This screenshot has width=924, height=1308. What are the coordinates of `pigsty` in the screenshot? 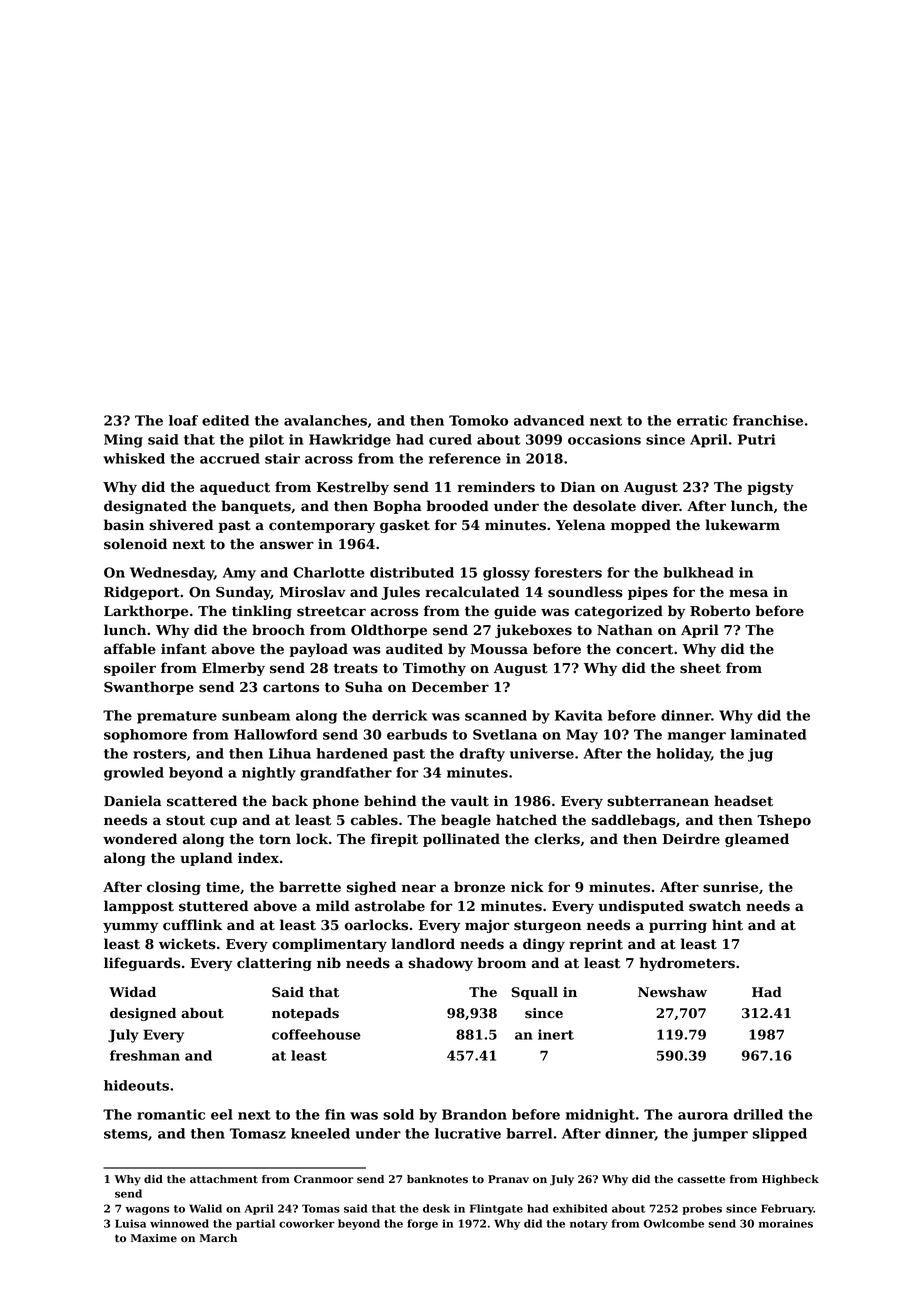 It's located at (770, 488).
